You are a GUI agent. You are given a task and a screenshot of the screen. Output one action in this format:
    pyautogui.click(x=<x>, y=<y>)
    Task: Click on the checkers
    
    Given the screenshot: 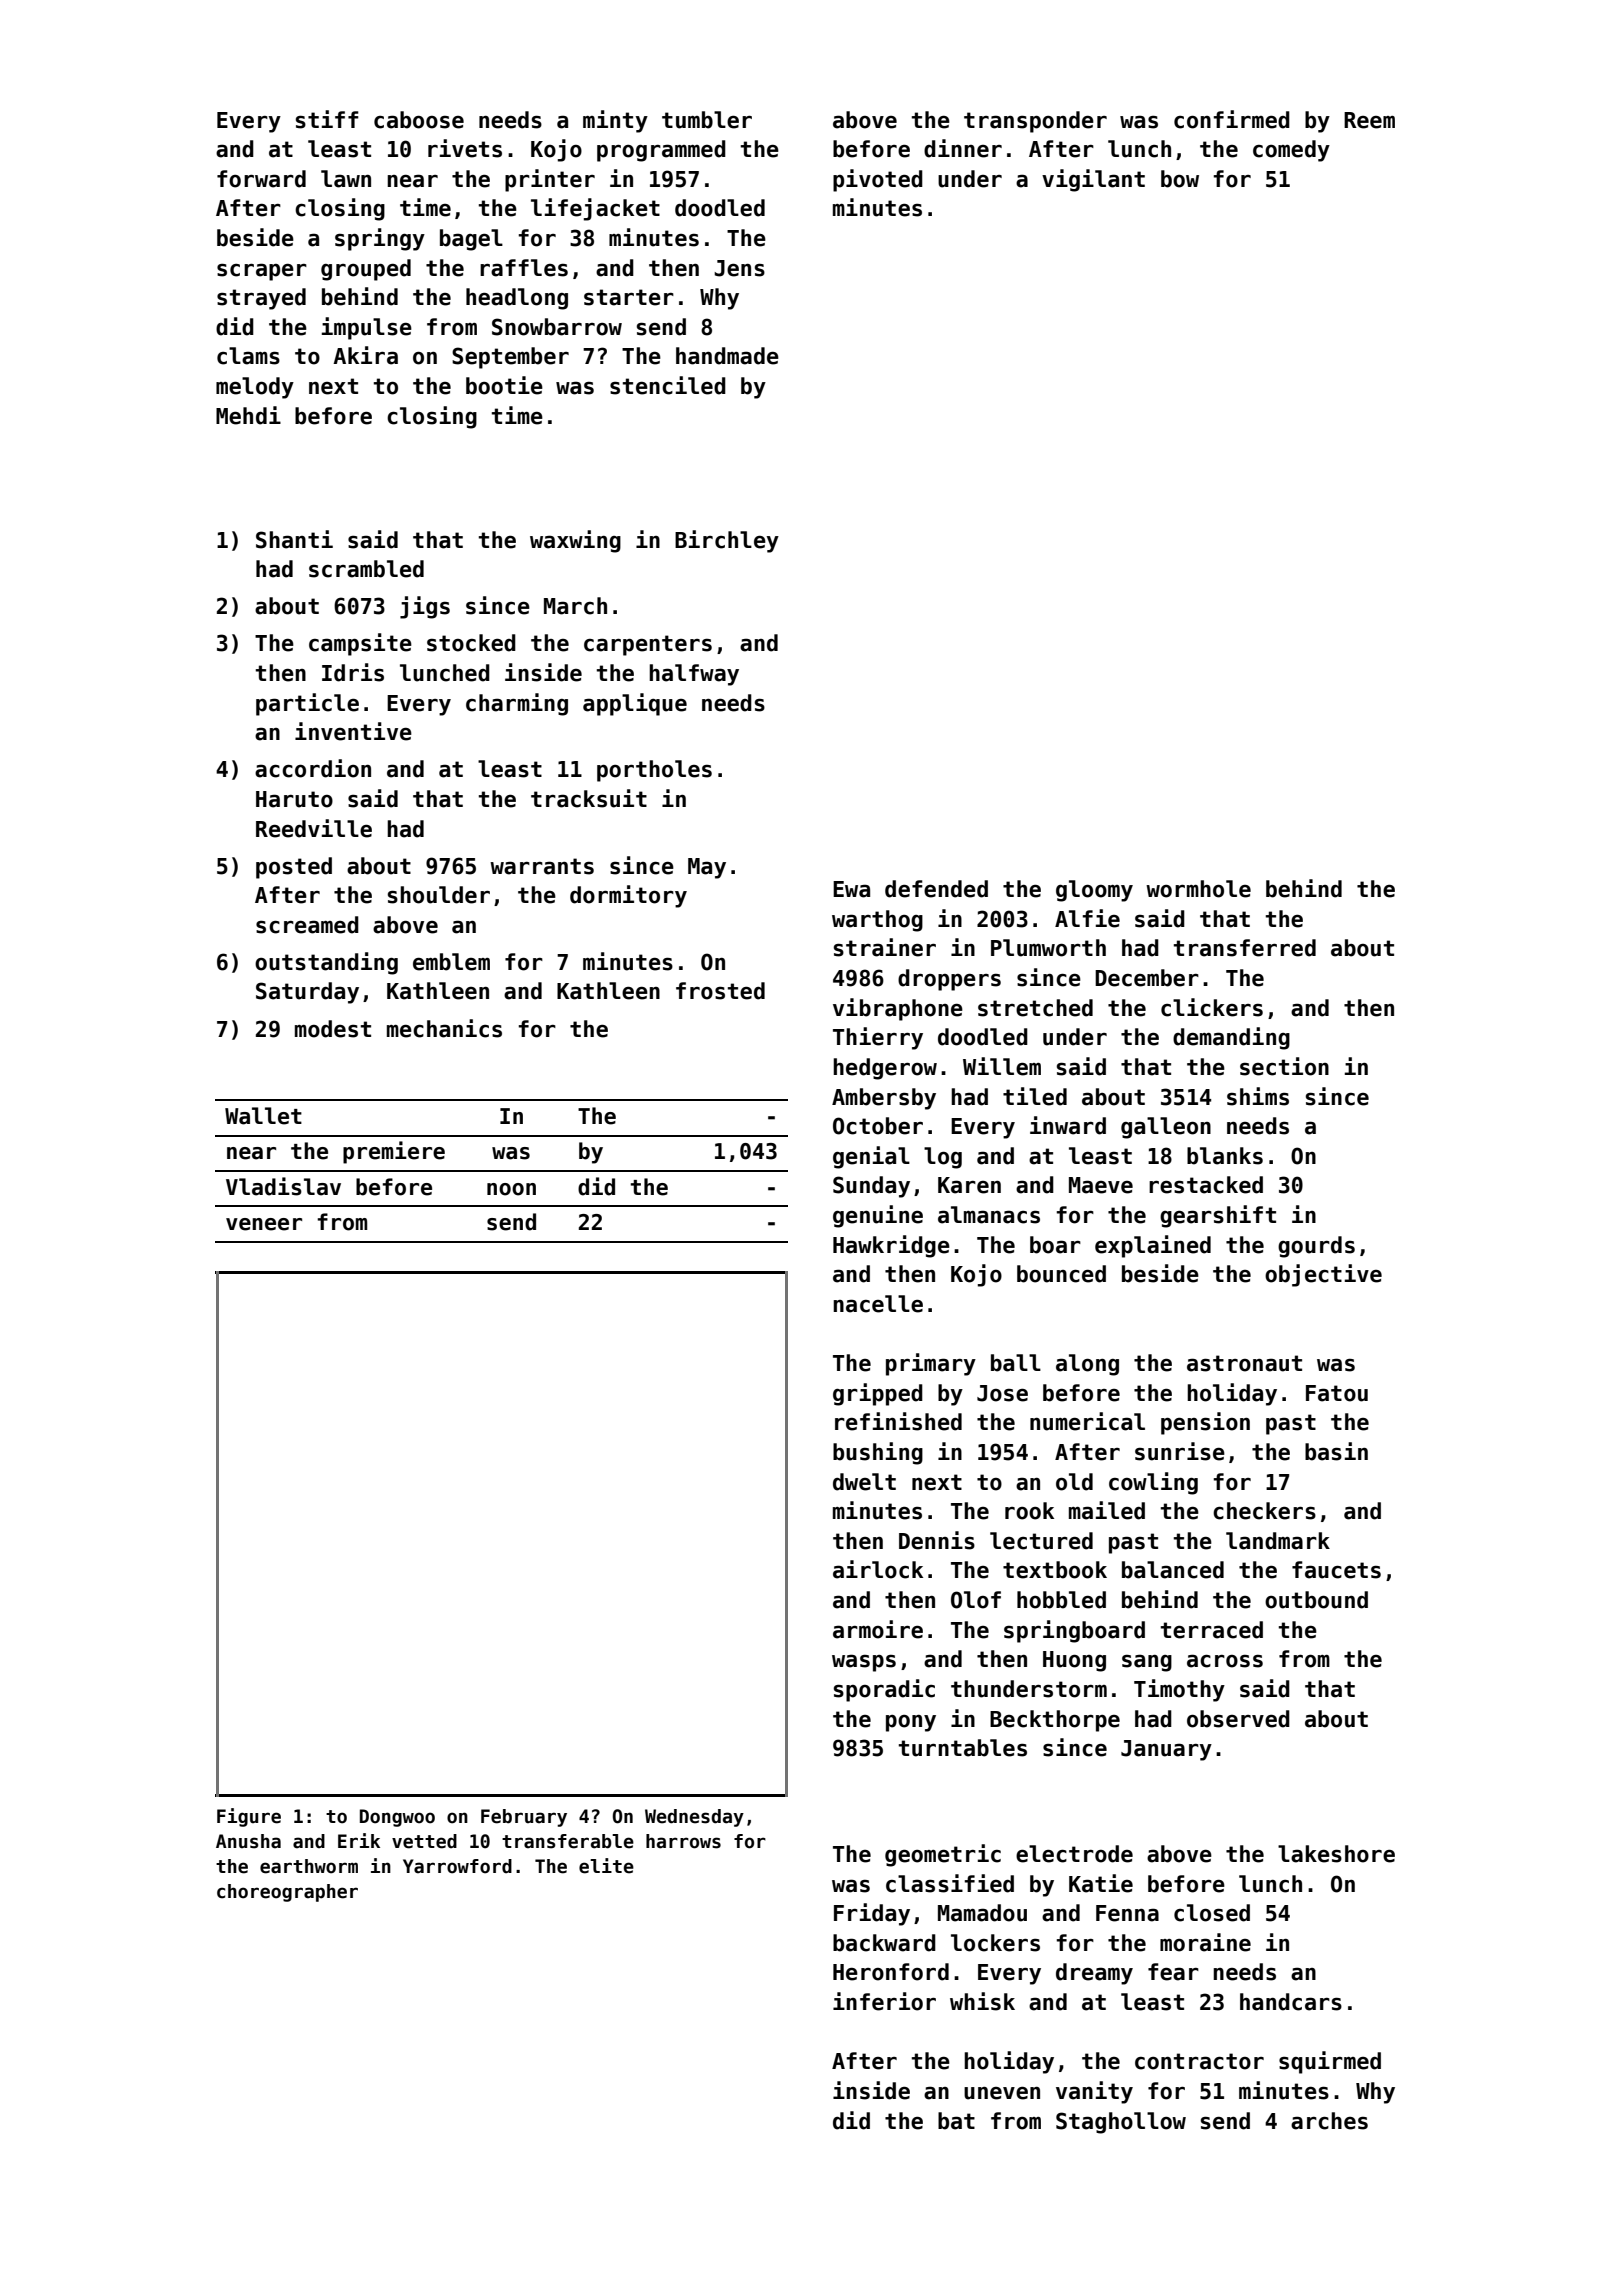 What is the action you would take?
    pyautogui.click(x=1264, y=1511)
